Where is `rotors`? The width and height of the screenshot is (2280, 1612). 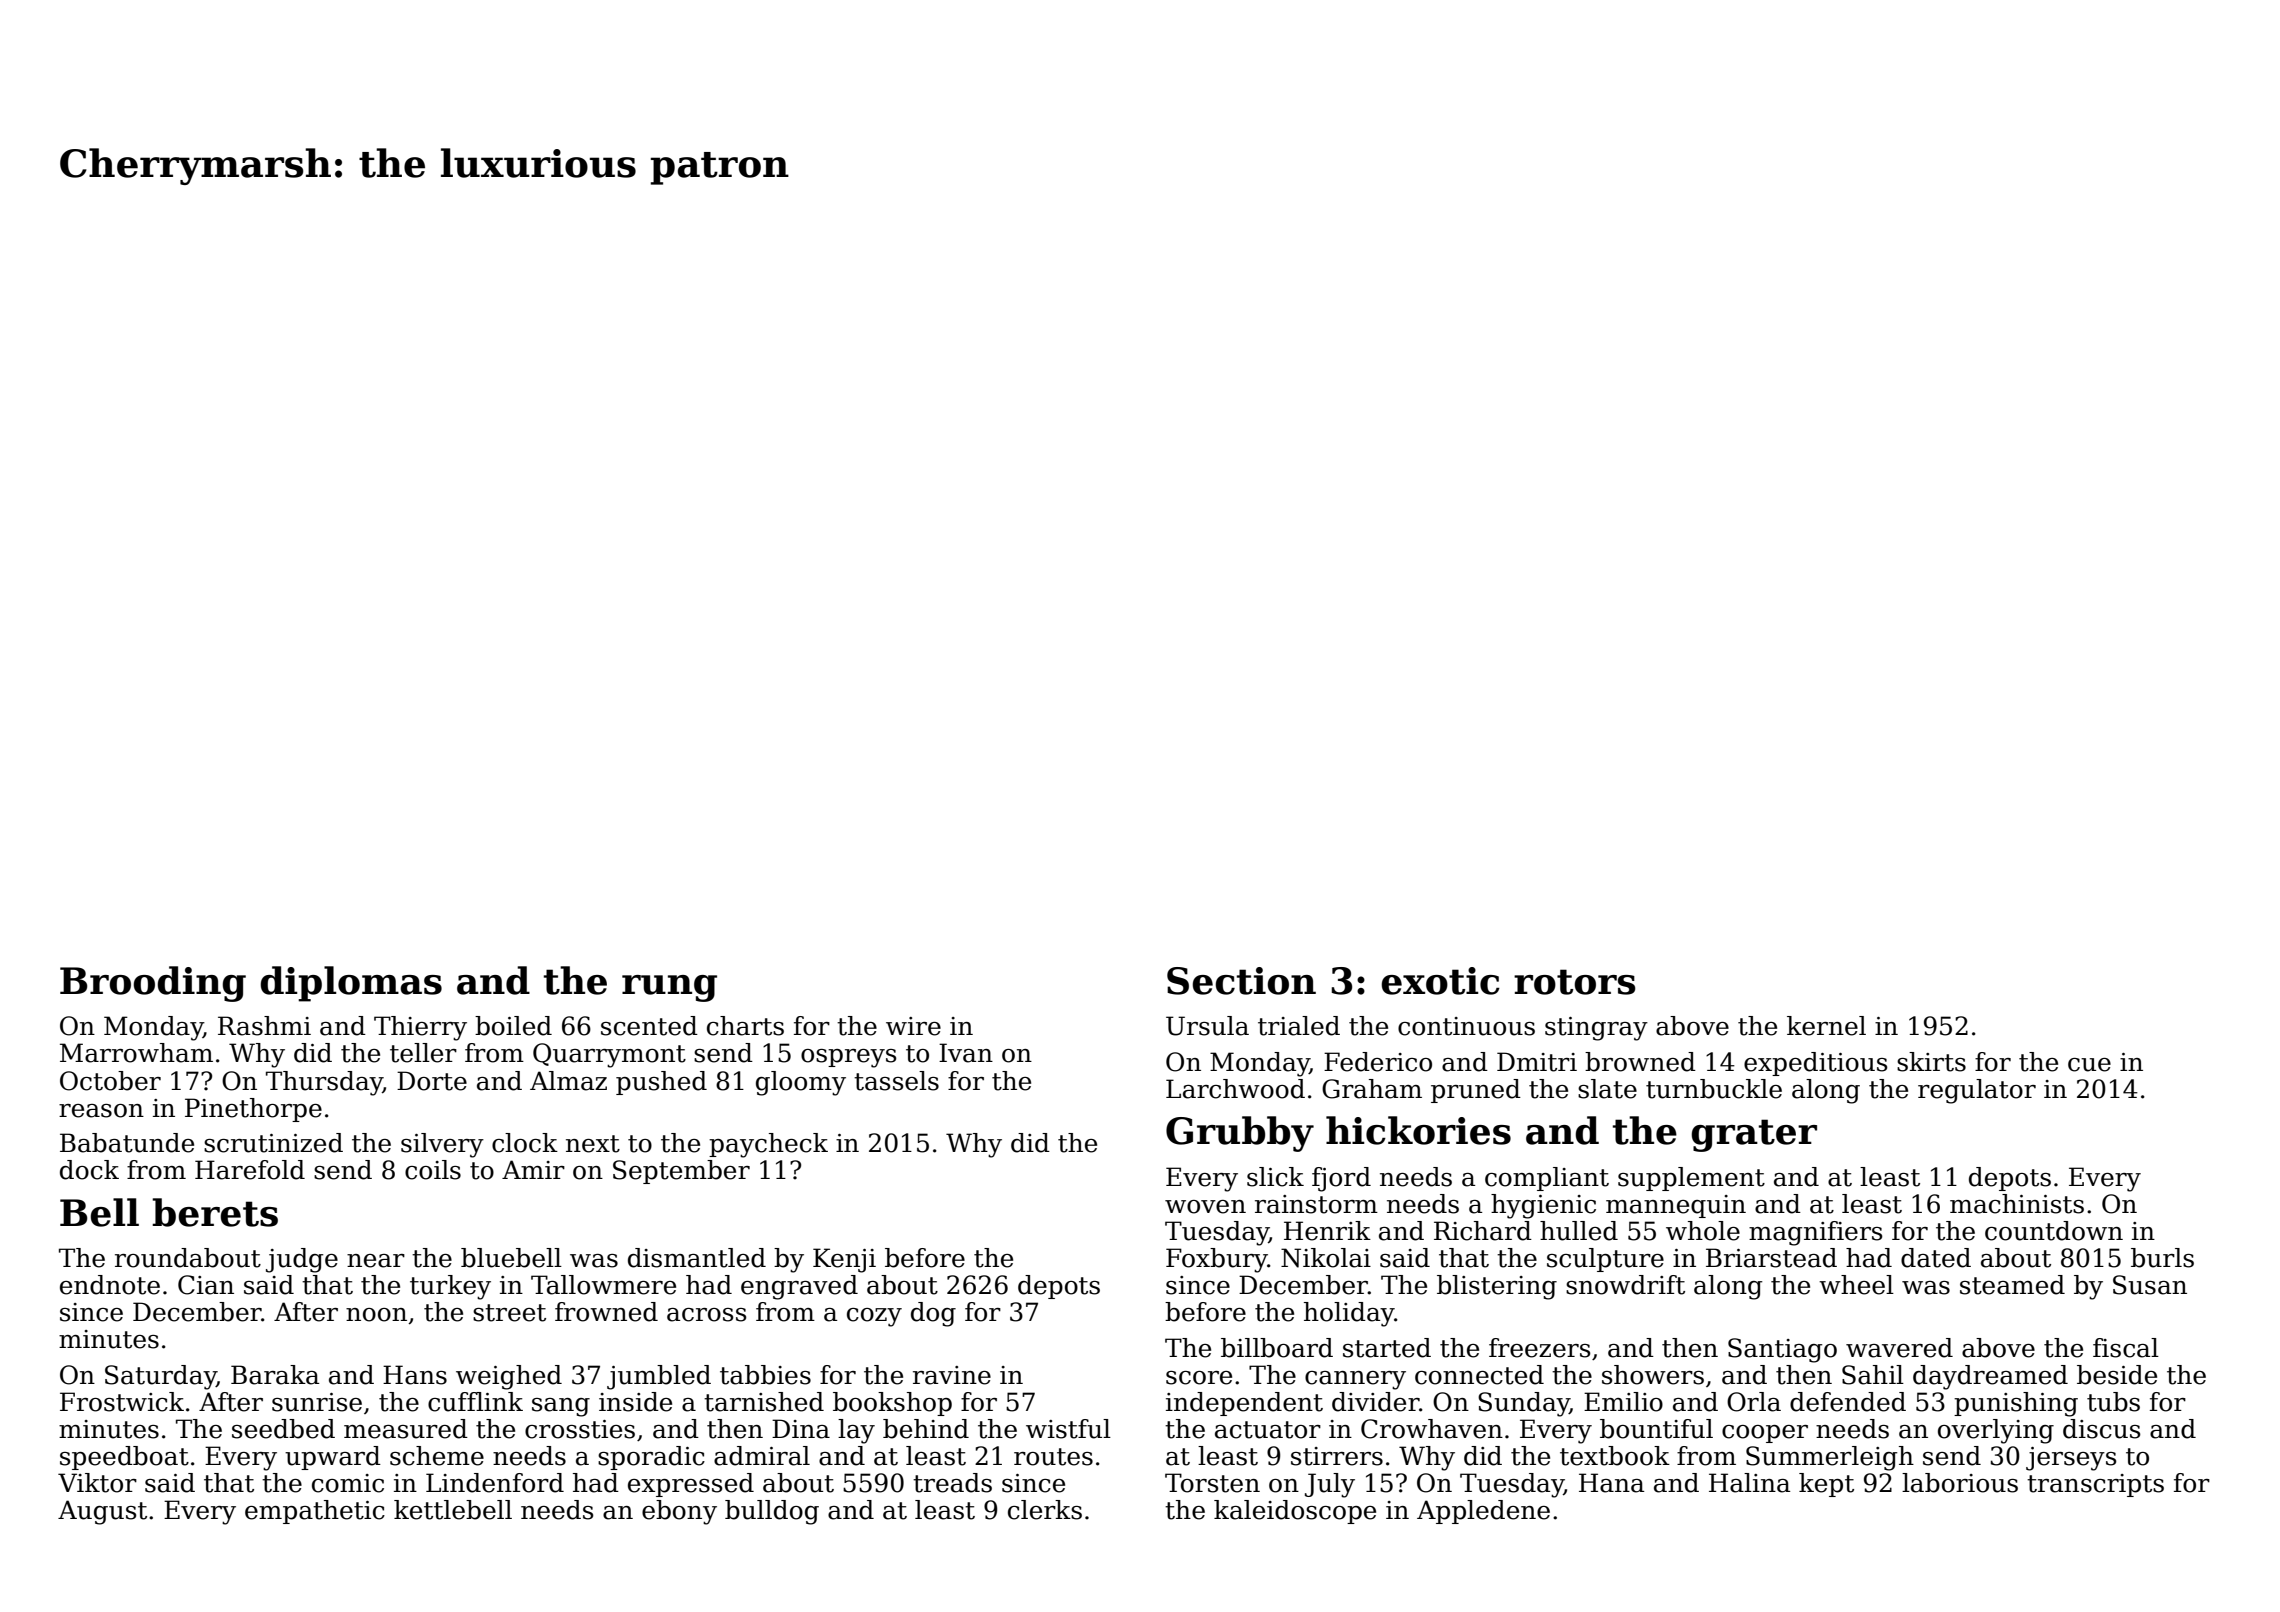 rotors is located at coordinates (1575, 982).
